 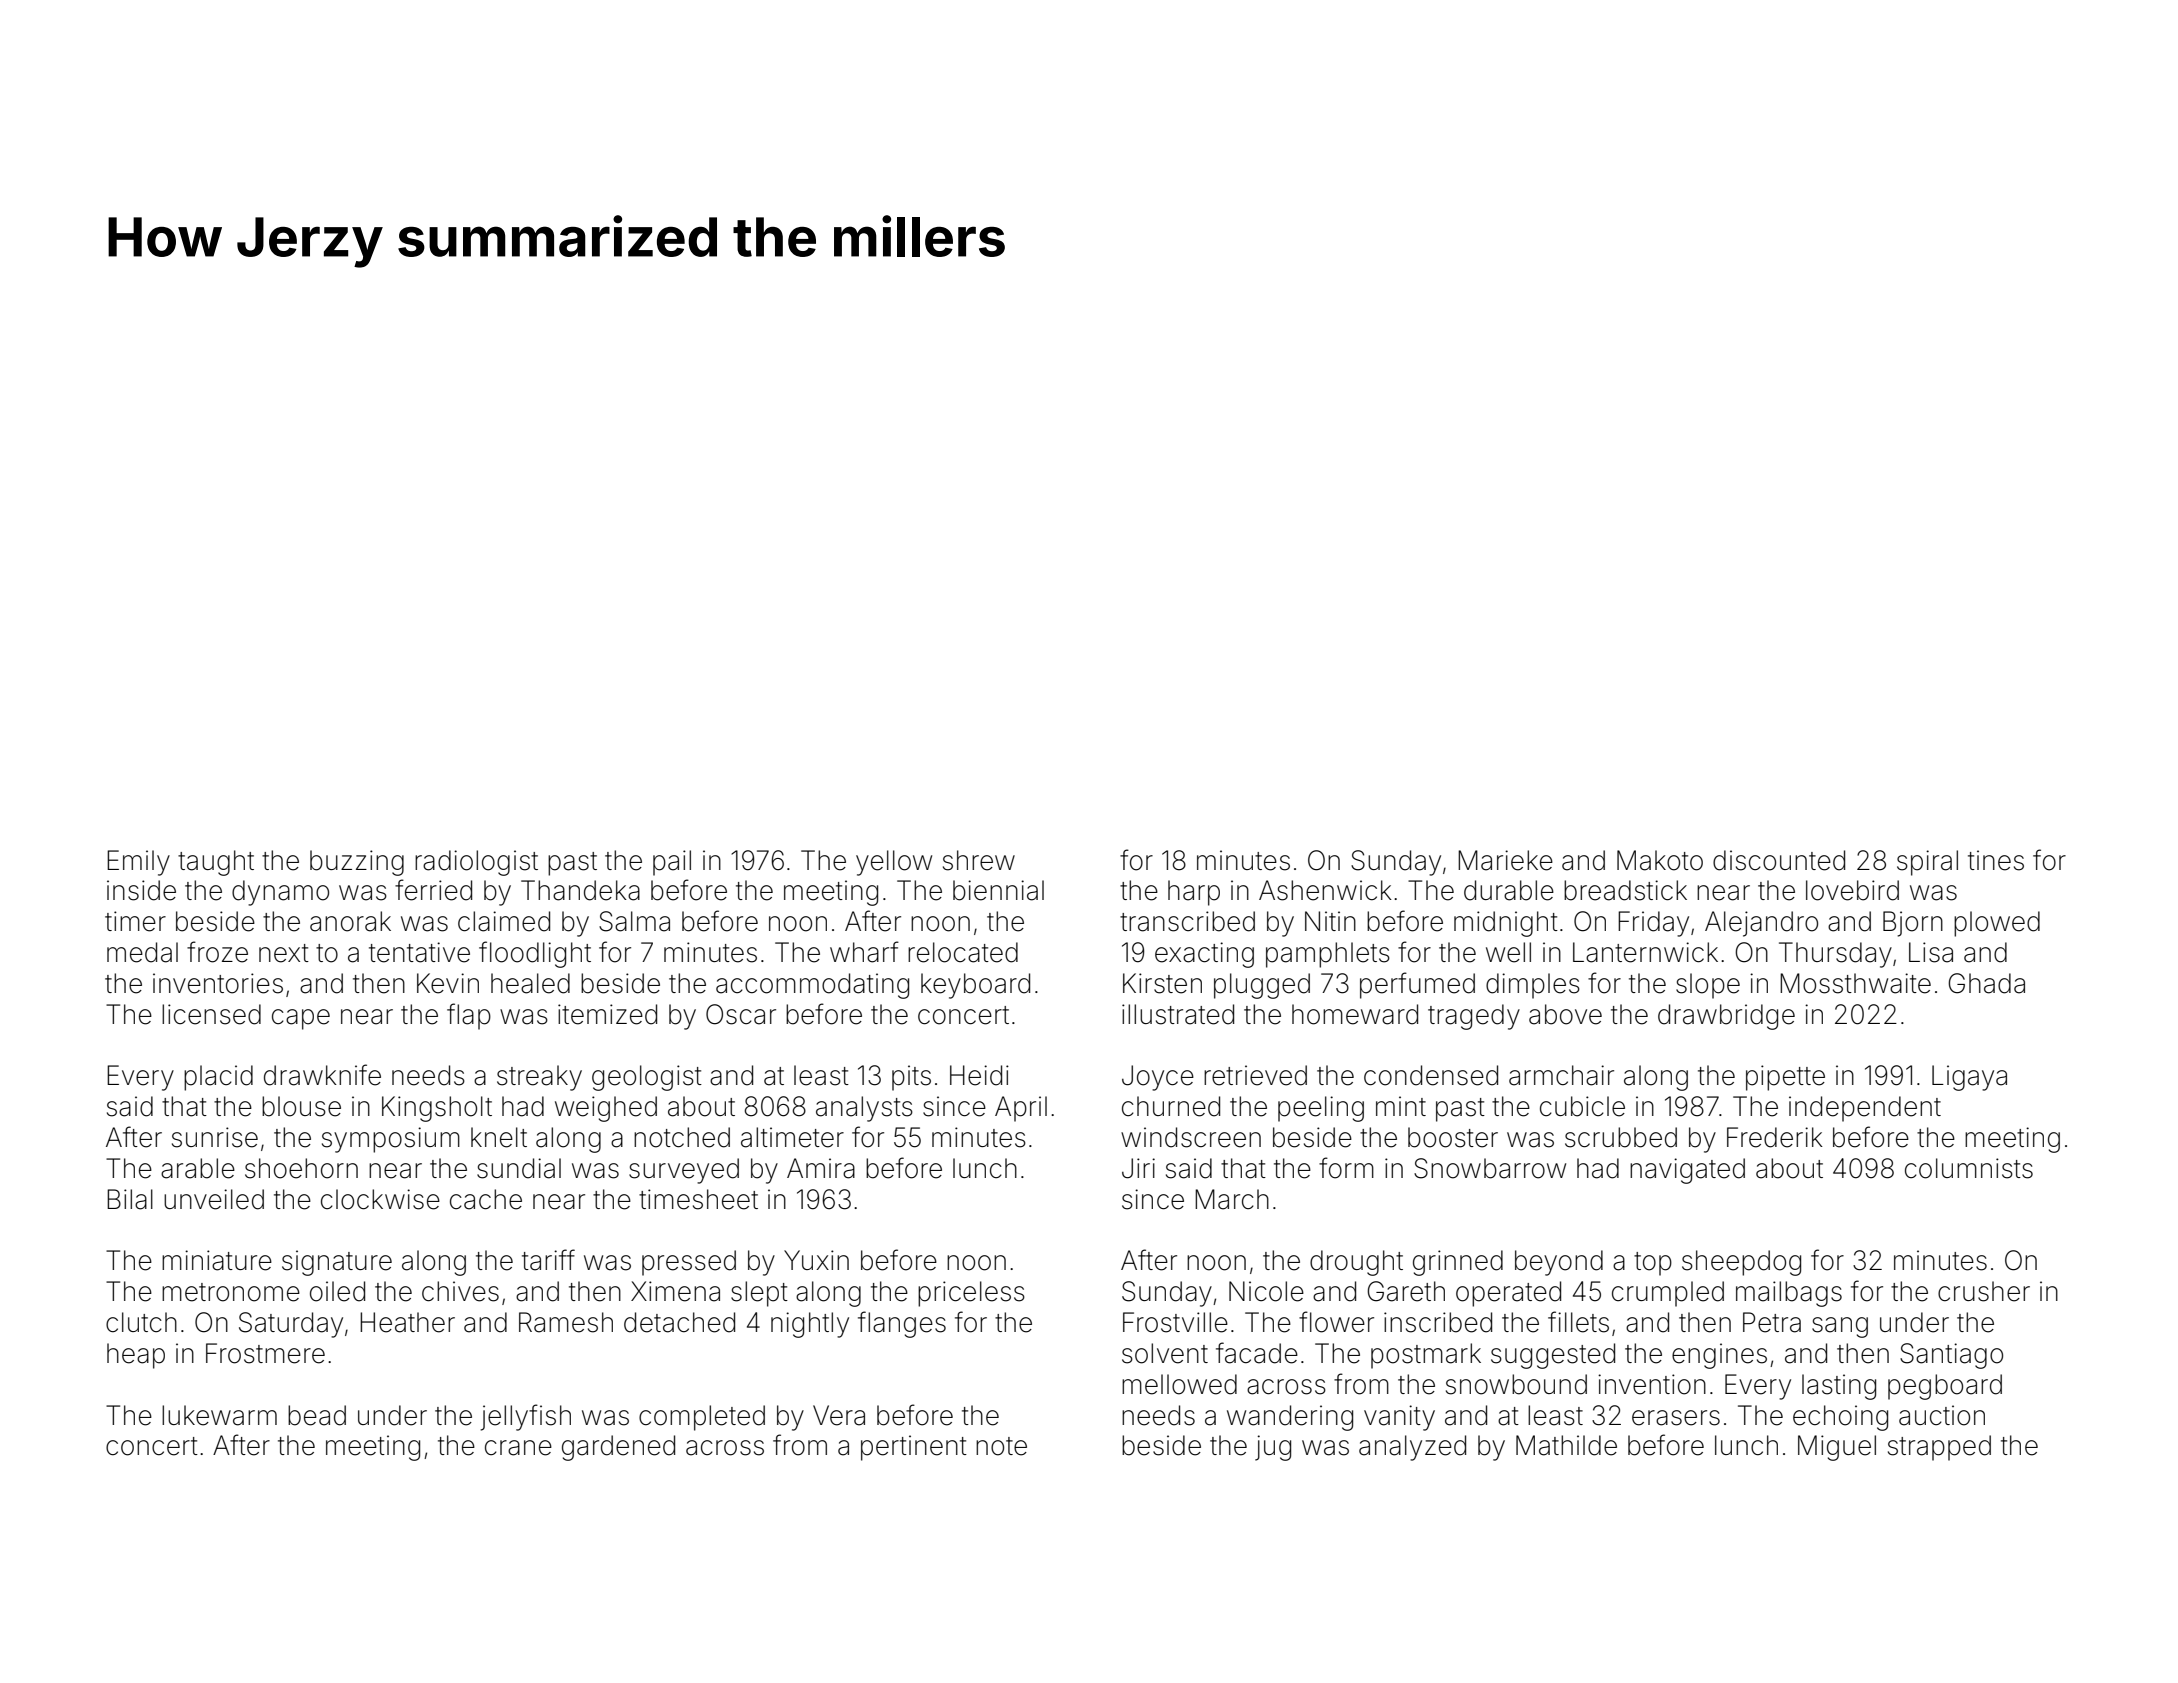 I want to click on licensed, so click(x=211, y=1014).
